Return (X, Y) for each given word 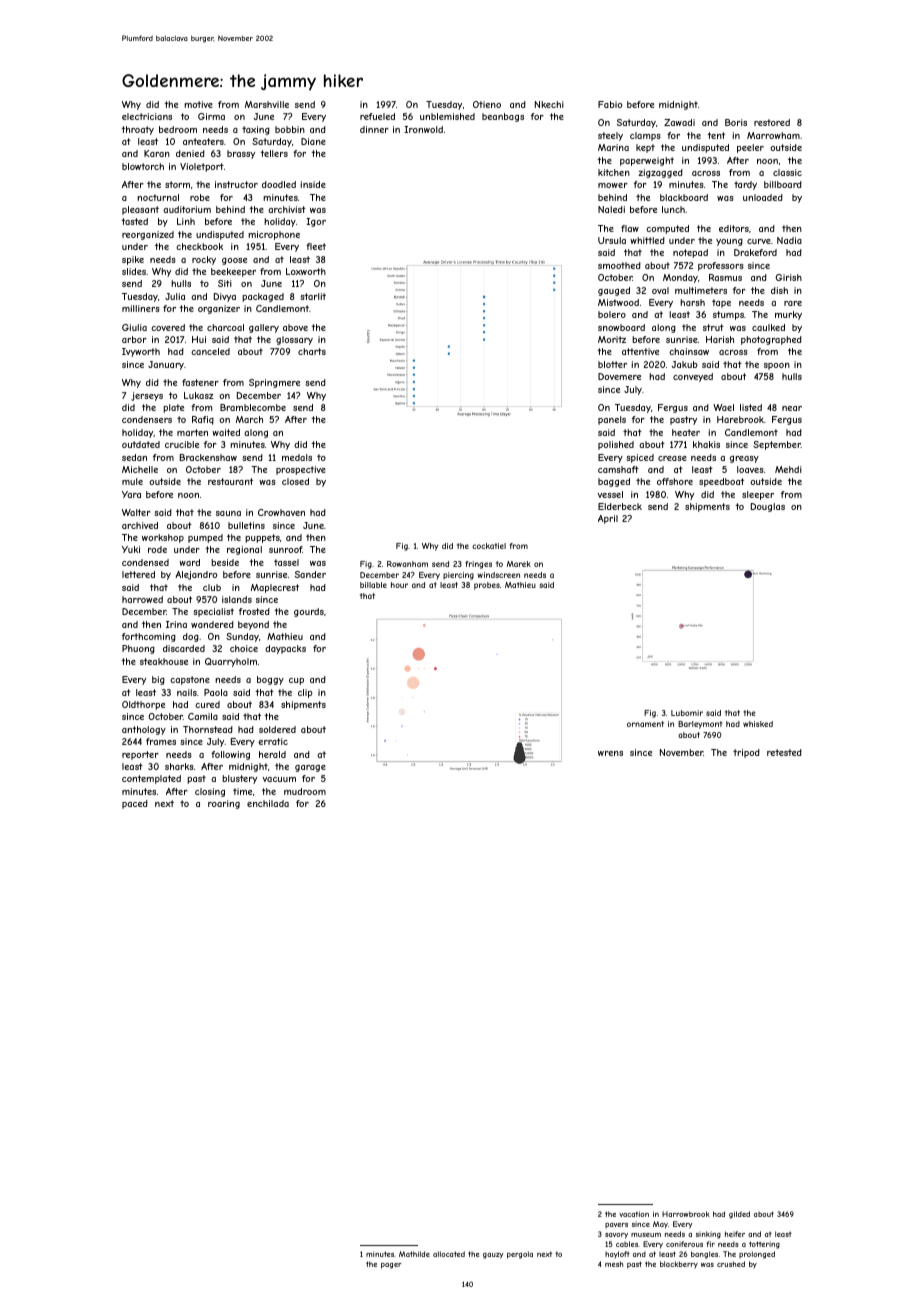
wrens (610, 753)
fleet (316, 246)
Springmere (274, 383)
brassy (241, 154)
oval (660, 290)
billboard (783, 184)
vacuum (279, 779)
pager (391, 1266)
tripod (746, 753)
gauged (614, 291)
